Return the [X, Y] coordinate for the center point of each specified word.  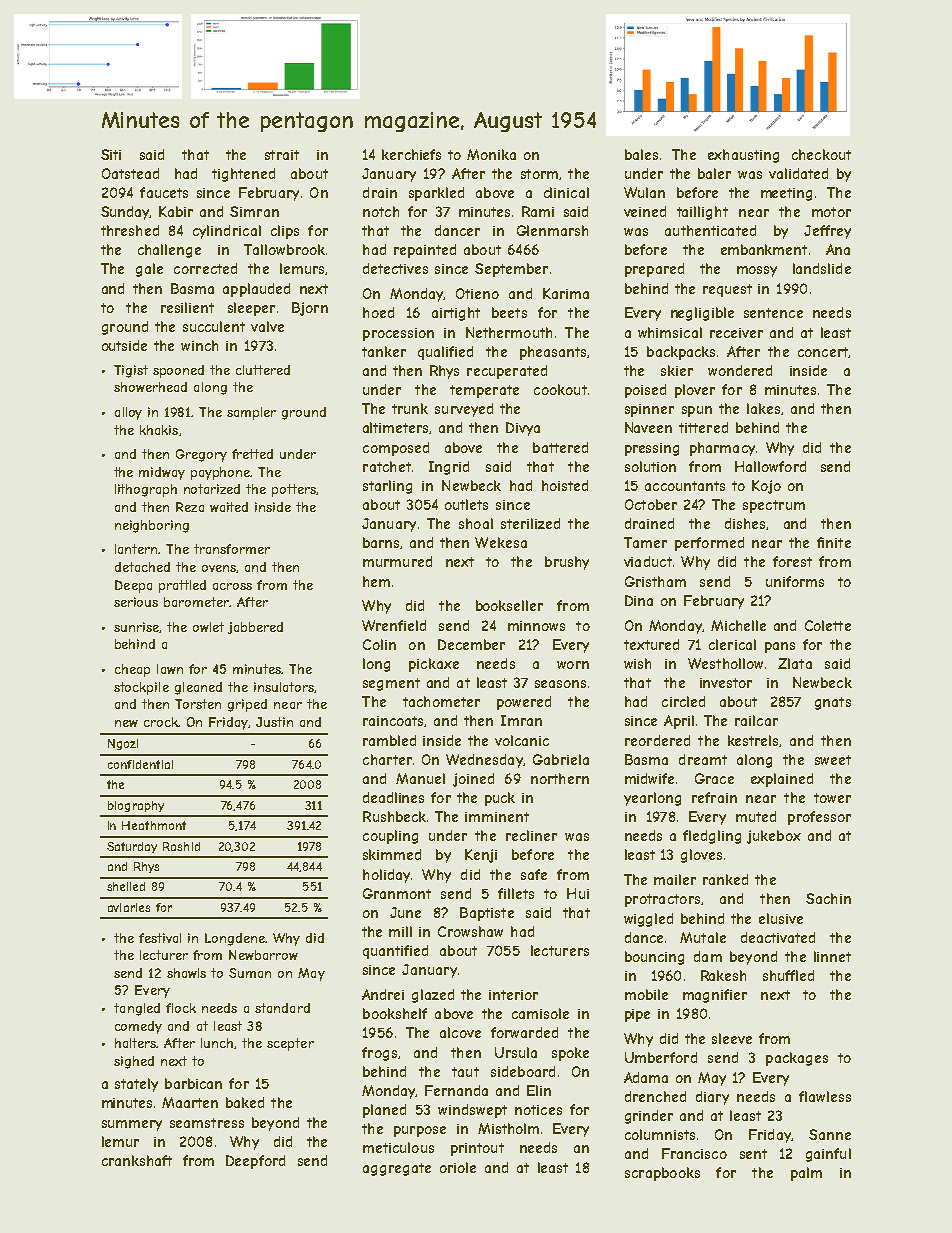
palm [806, 1174]
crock [161, 722]
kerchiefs [411, 154]
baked [245, 1102]
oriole [458, 1167]
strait [282, 155]
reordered [657, 740]
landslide [822, 268]
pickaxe [434, 665]
